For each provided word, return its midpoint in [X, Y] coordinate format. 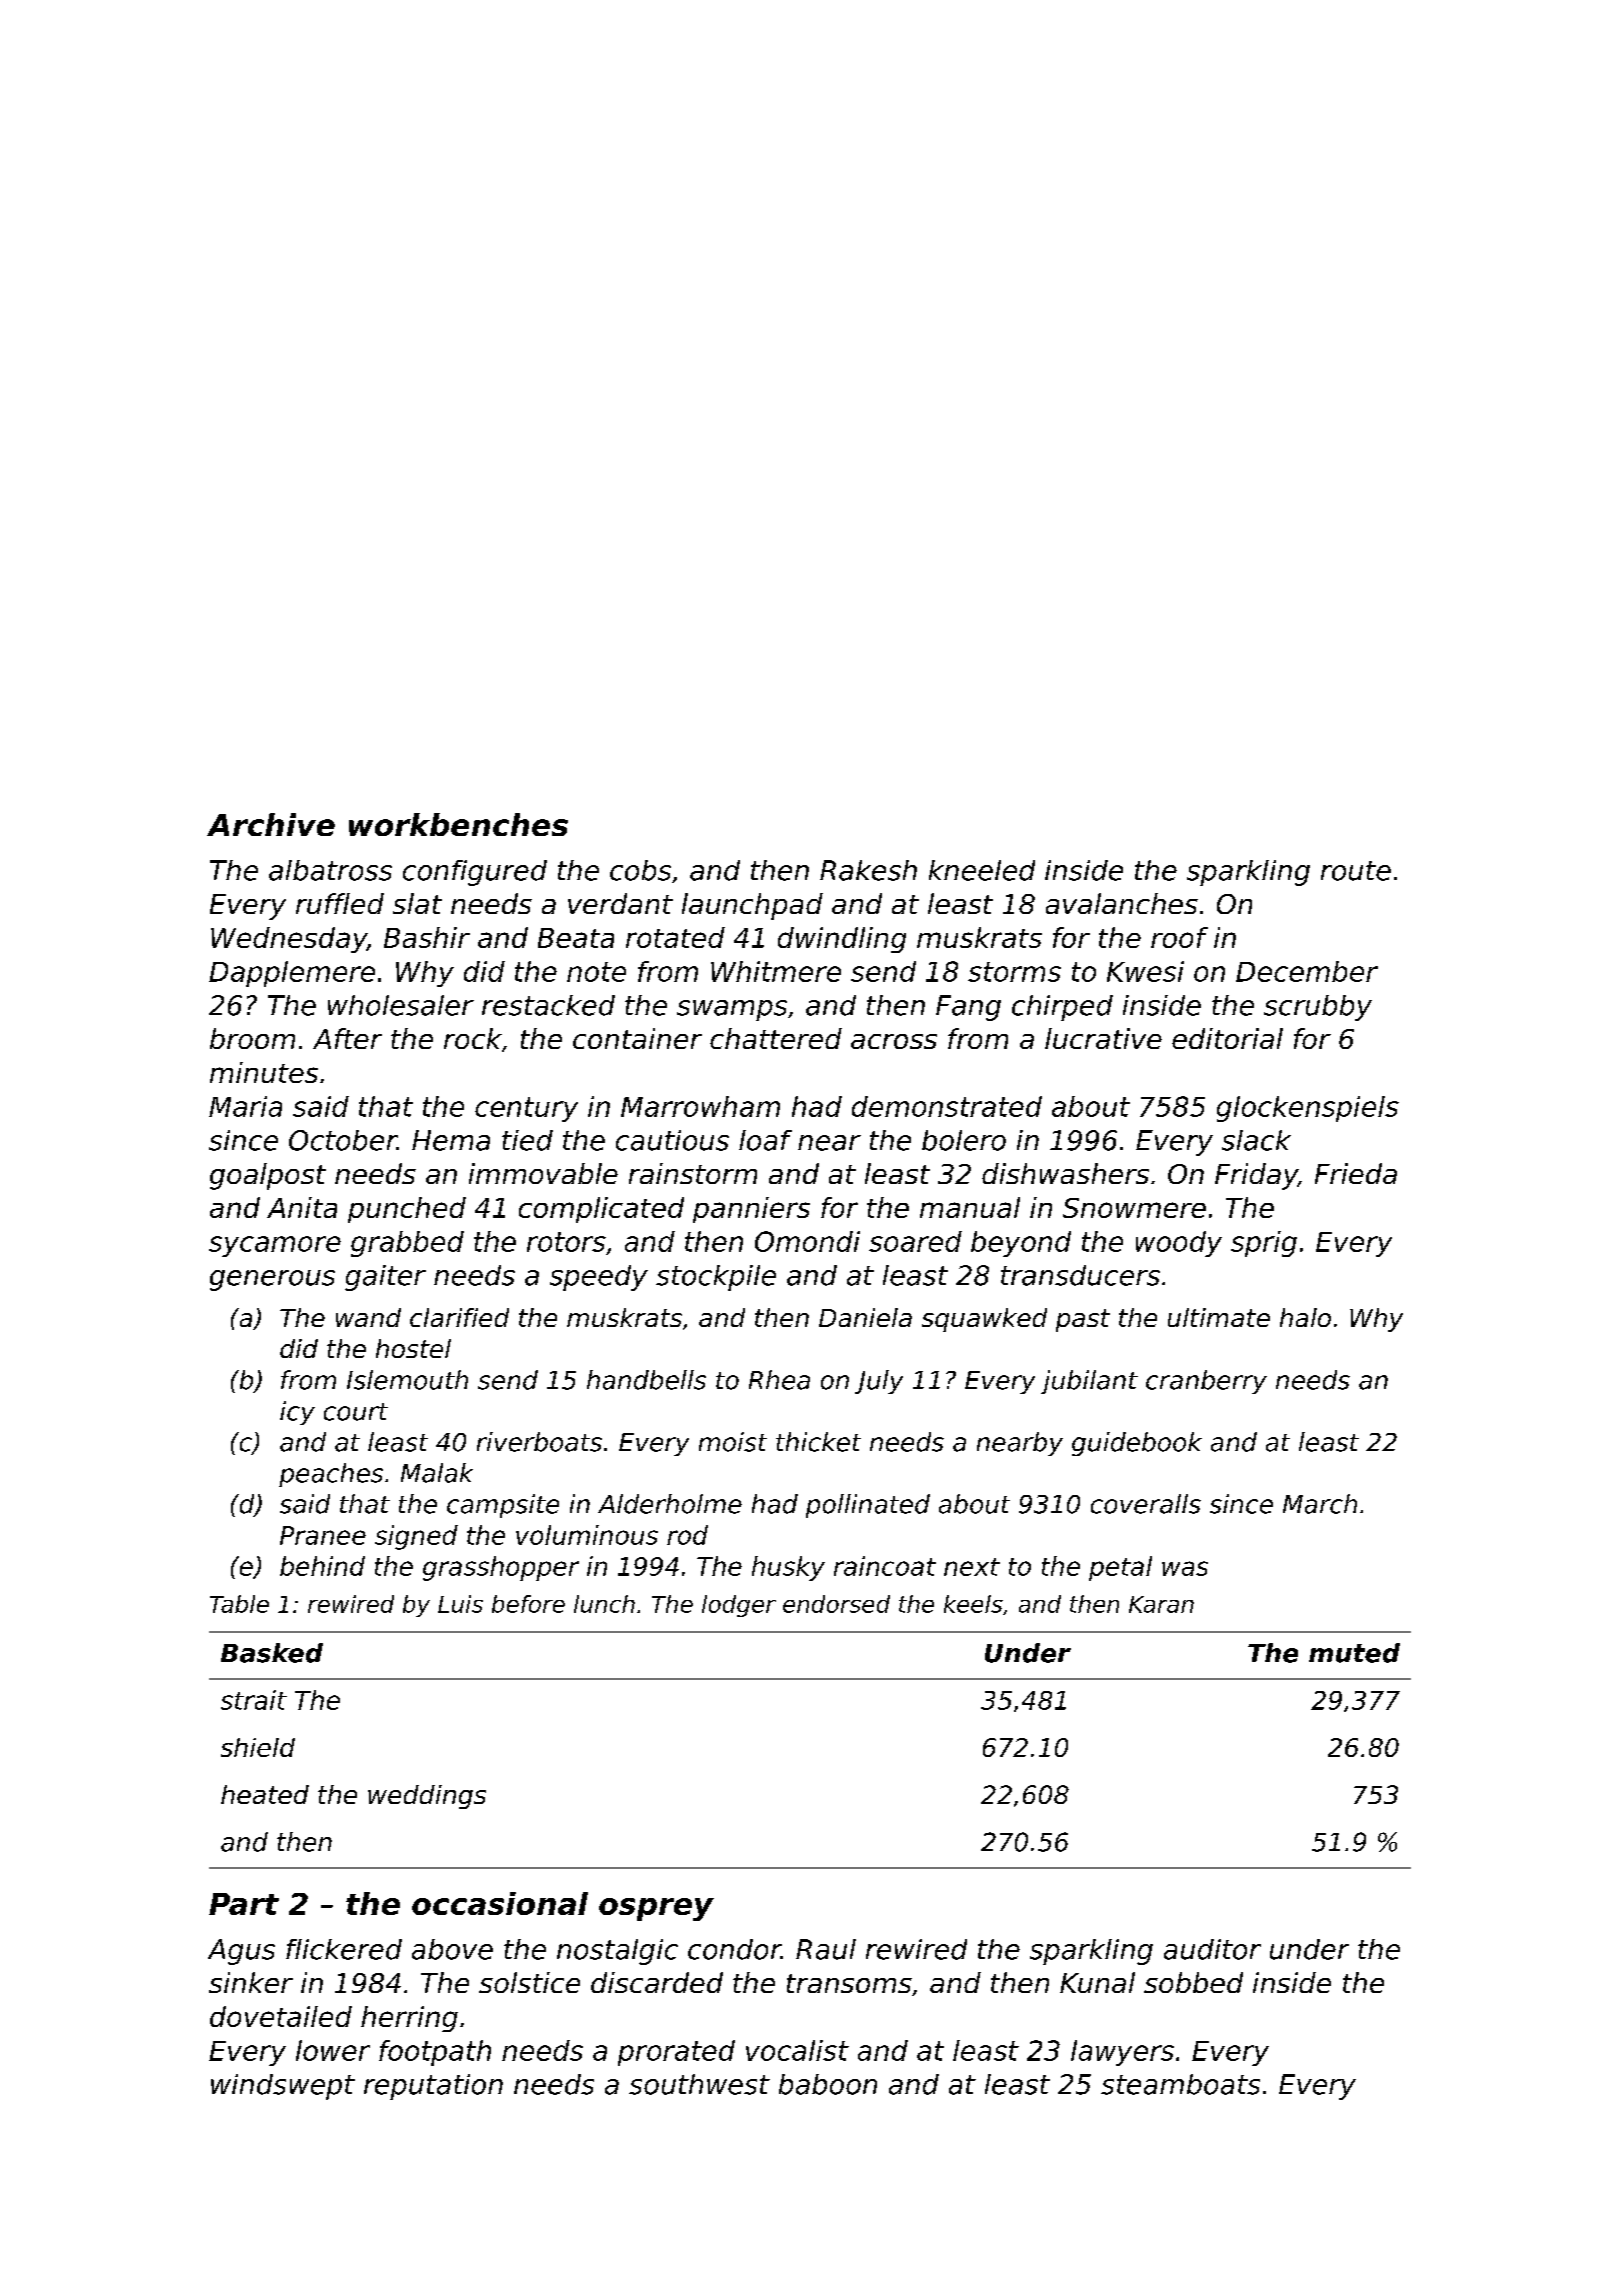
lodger [739, 1606]
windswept [283, 2087]
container [637, 1038]
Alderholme [670, 1504]
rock [473, 1038]
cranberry [1206, 1382]
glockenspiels [1308, 1109]
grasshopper [501, 1568]
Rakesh [868, 870]
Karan [1161, 1604]
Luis [460, 1604]
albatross [330, 870]
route [1356, 871]
